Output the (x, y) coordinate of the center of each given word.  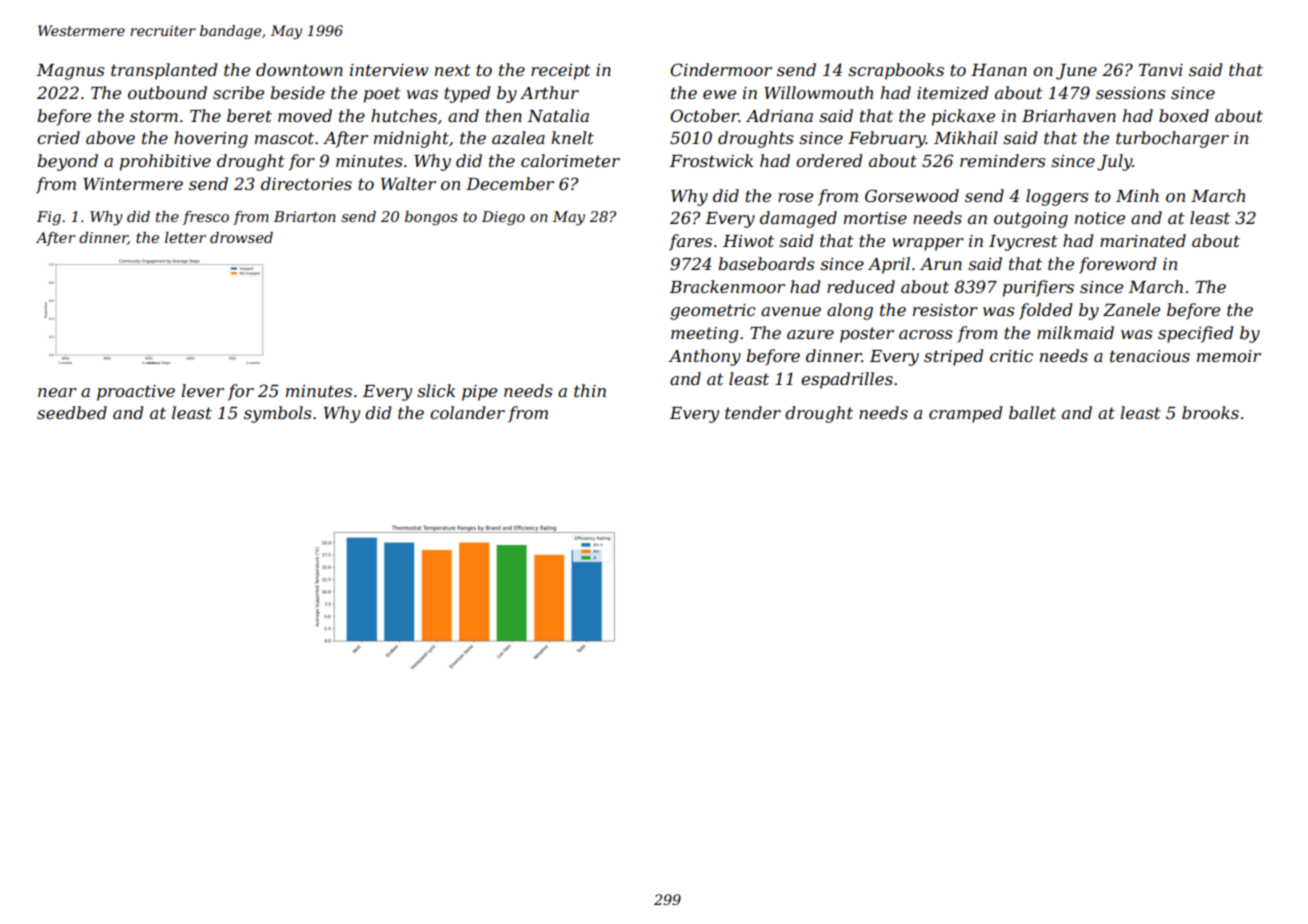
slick (436, 390)
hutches (404, 115)
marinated (1143, 240)
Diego (503, 218)
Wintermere (133, 184)
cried (58, 137)
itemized (952, 93)
